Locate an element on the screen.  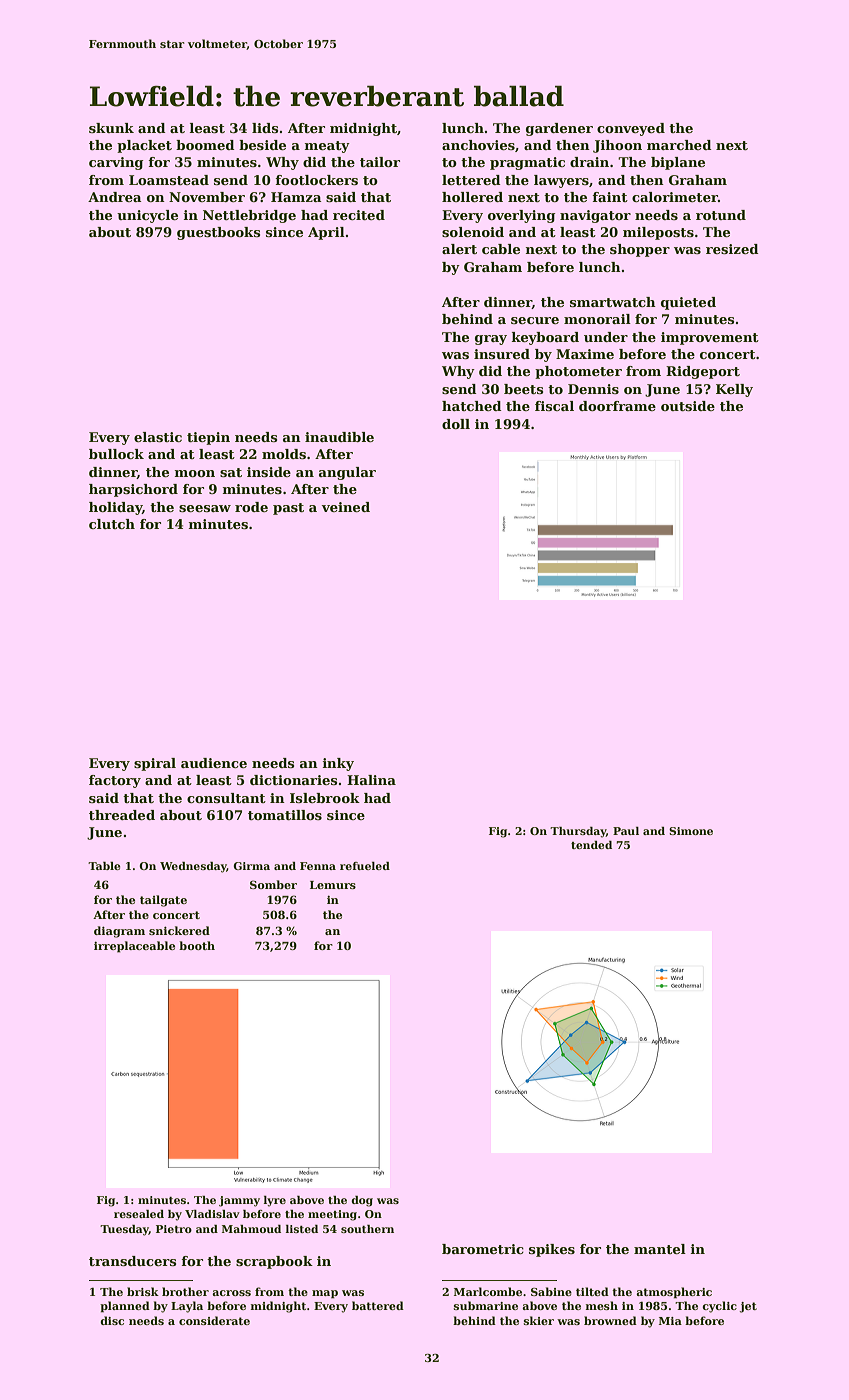
spiral is located at coordinates (155, 764).
